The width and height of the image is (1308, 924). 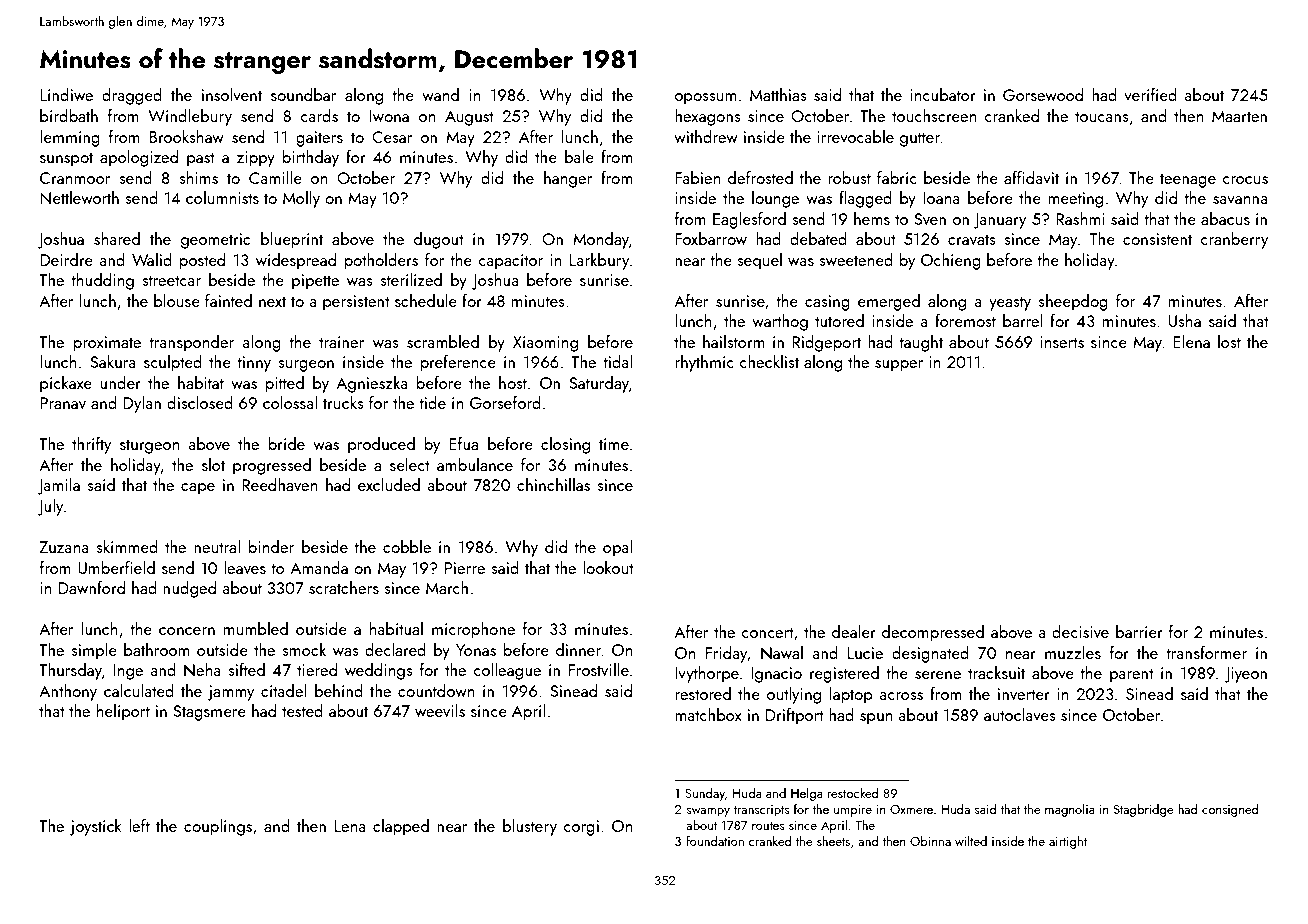 I want to click on Gorsewood, so click(x=1043, y=94).
